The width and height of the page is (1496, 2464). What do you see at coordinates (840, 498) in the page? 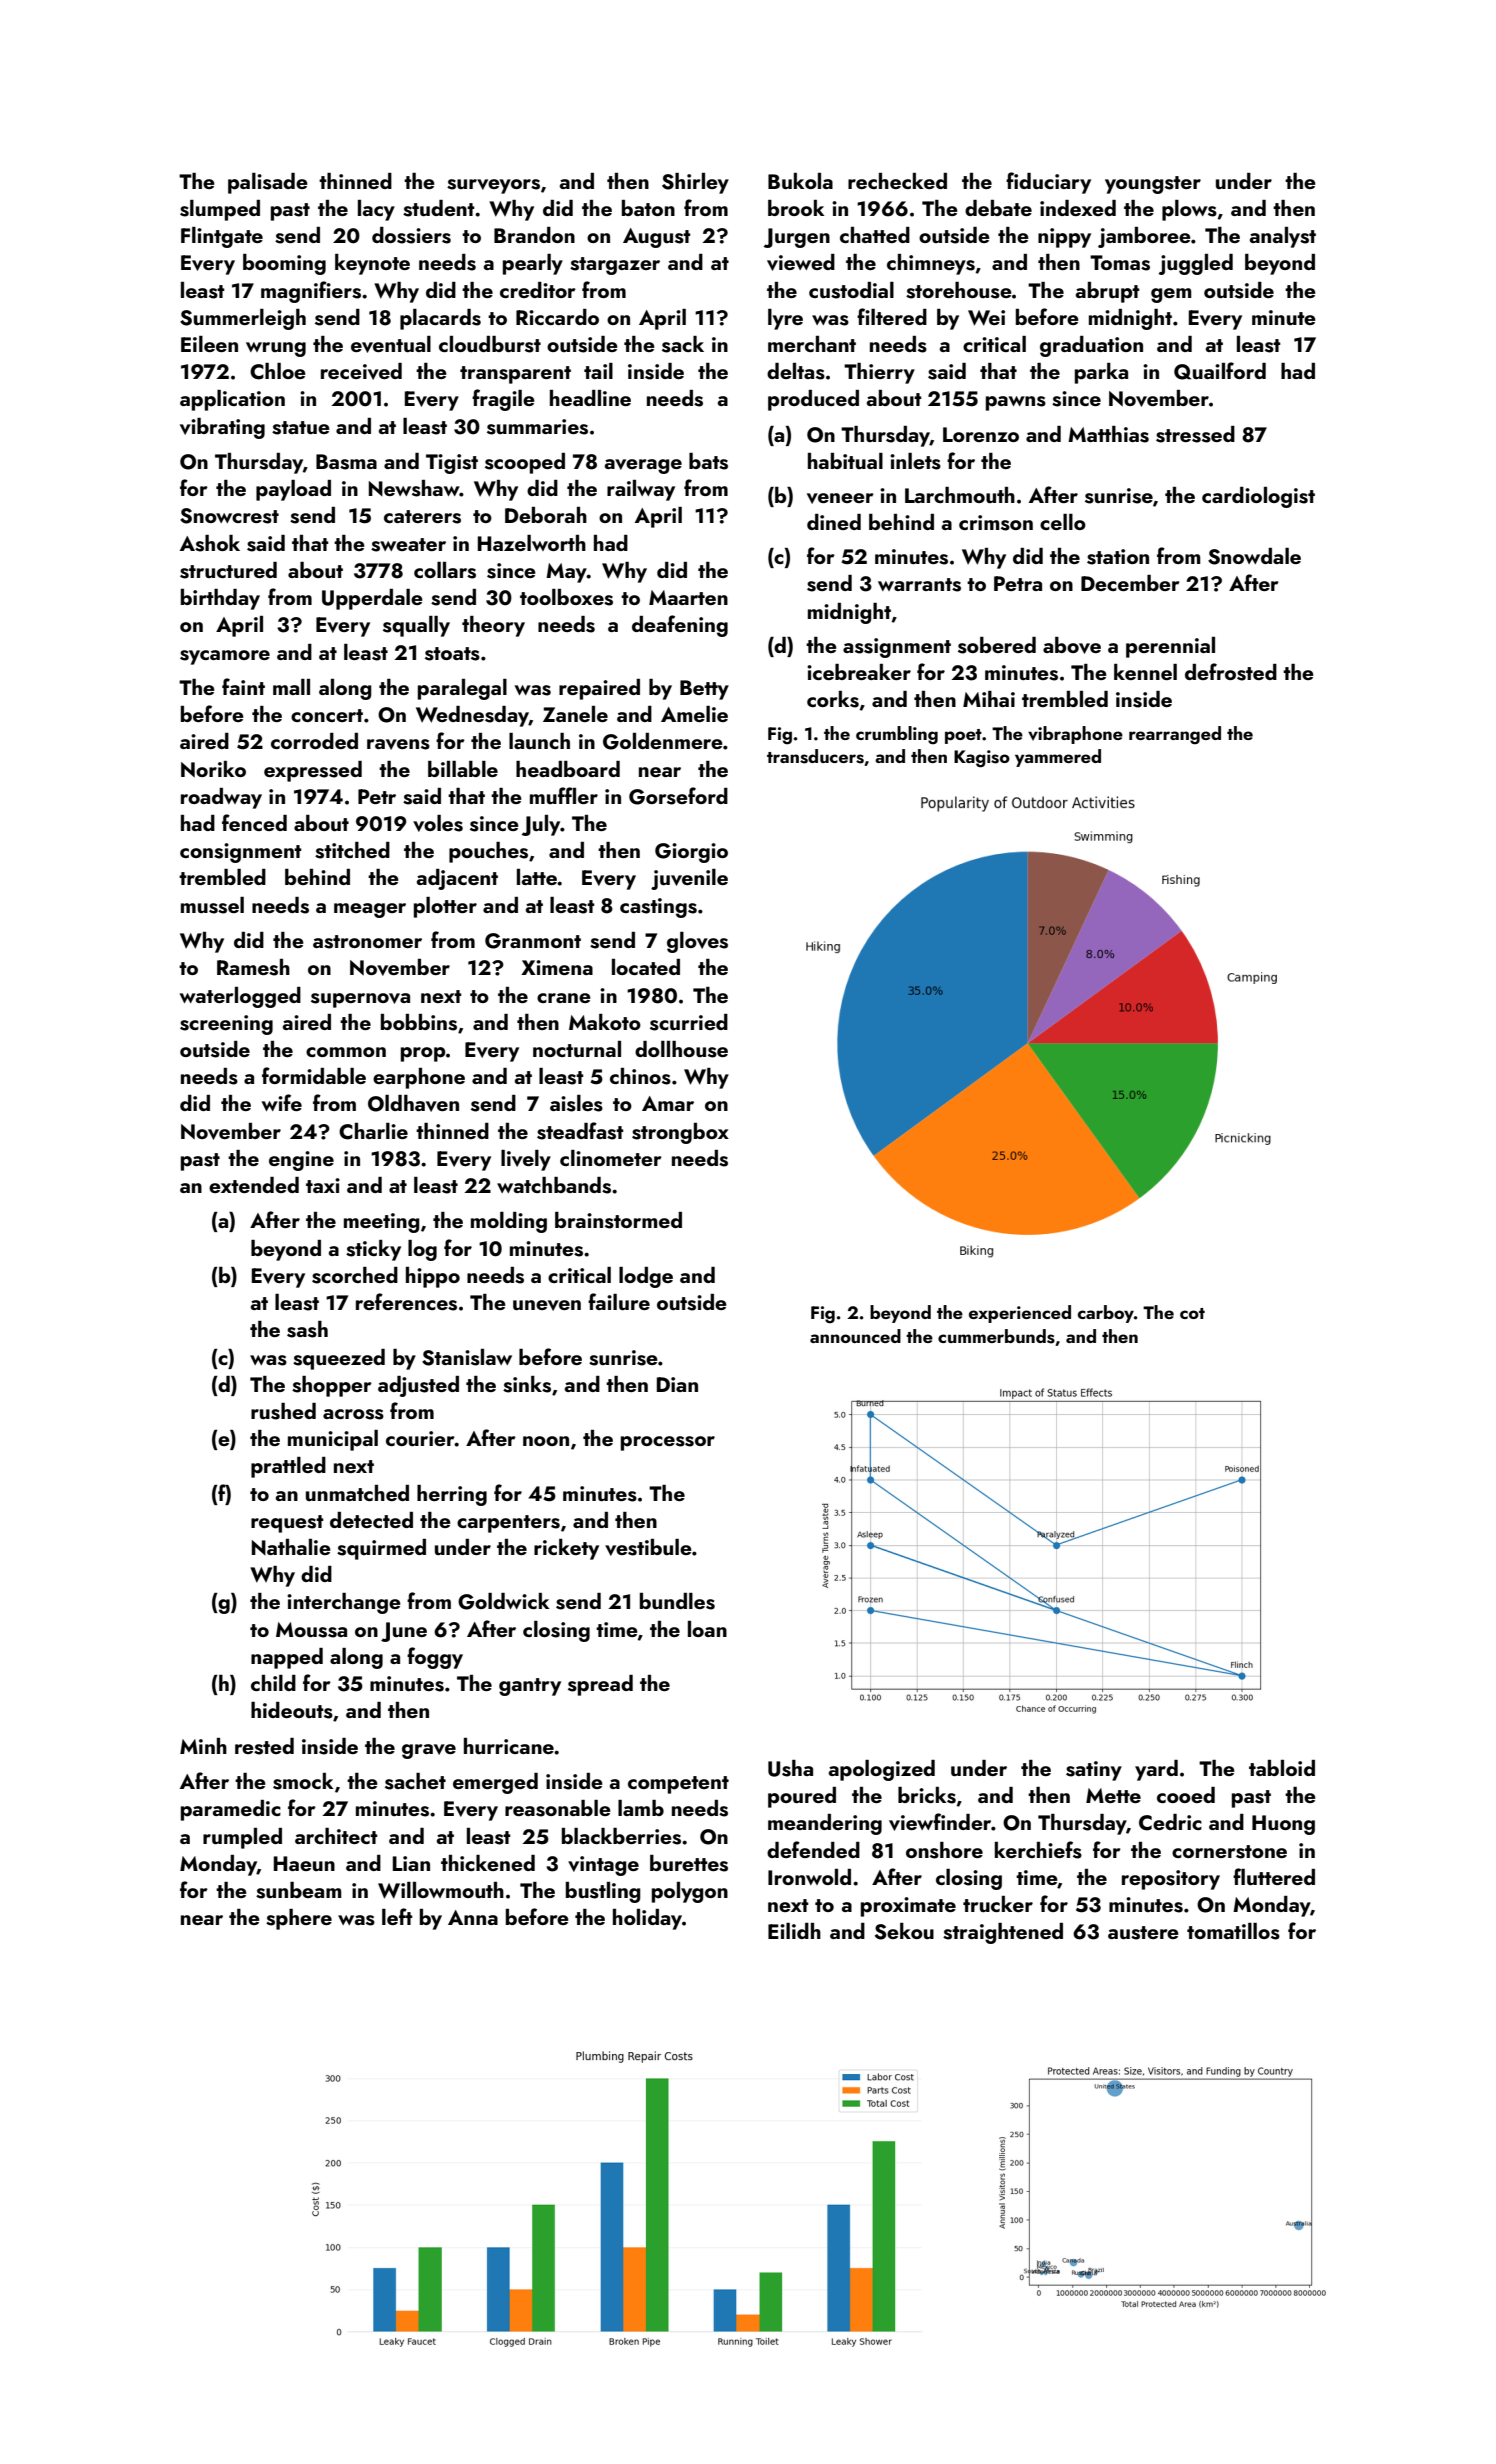
I see `veneer` at bounding box center [840, 498].
